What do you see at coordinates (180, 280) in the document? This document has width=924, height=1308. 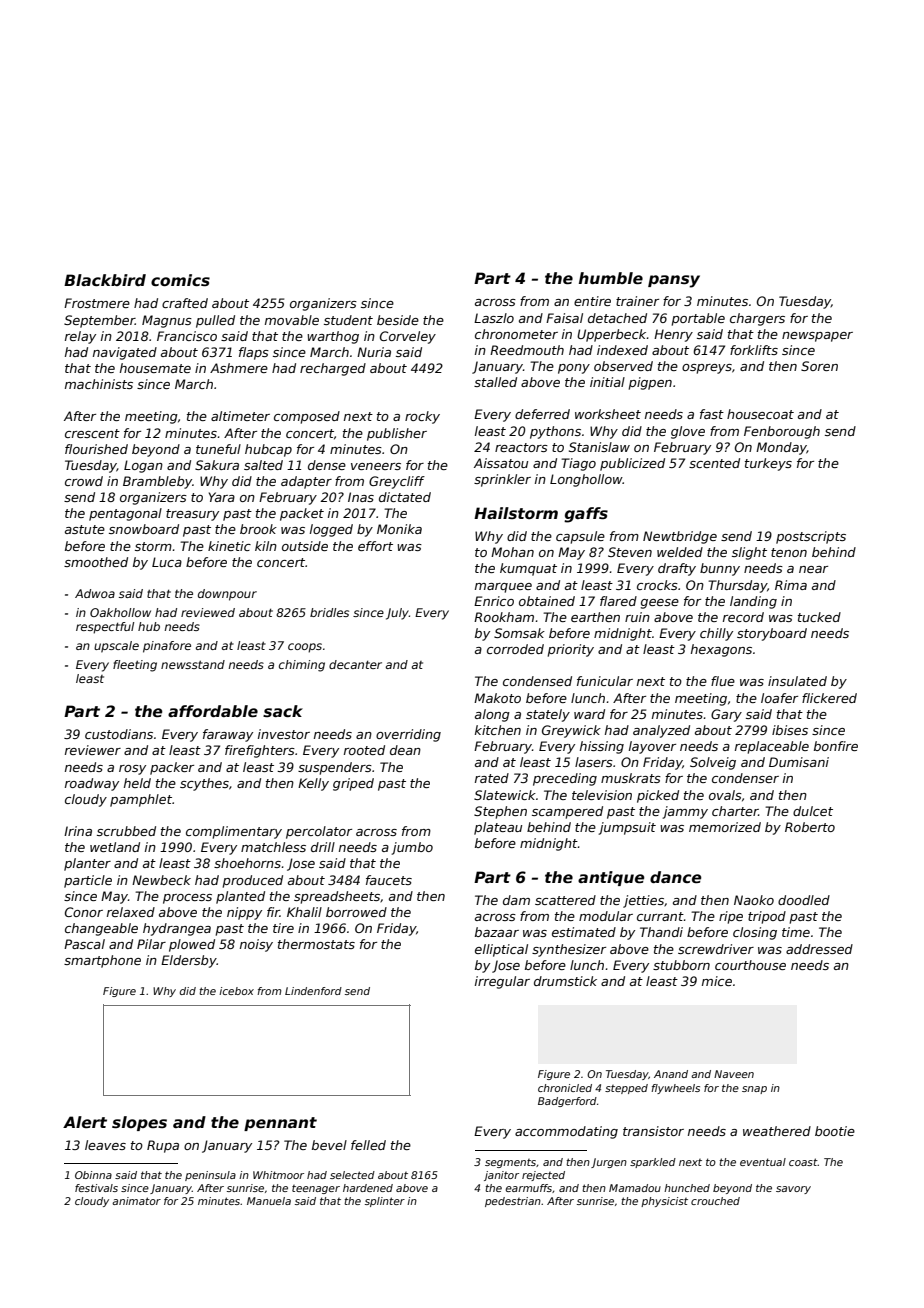 I see `comics` at bounding box center [180, 280].
